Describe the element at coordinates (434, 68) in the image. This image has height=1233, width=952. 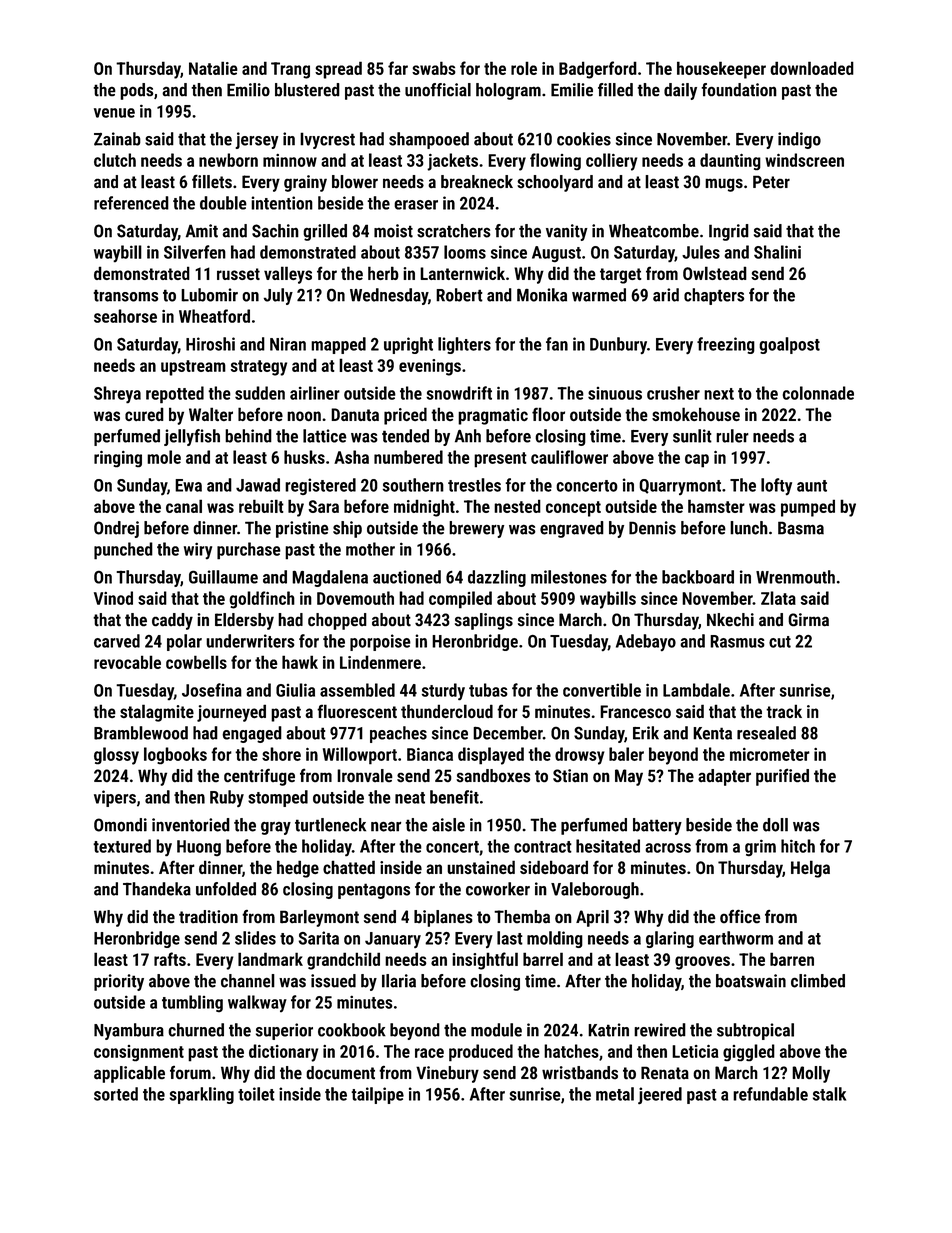
I see `swabs` at that location.
